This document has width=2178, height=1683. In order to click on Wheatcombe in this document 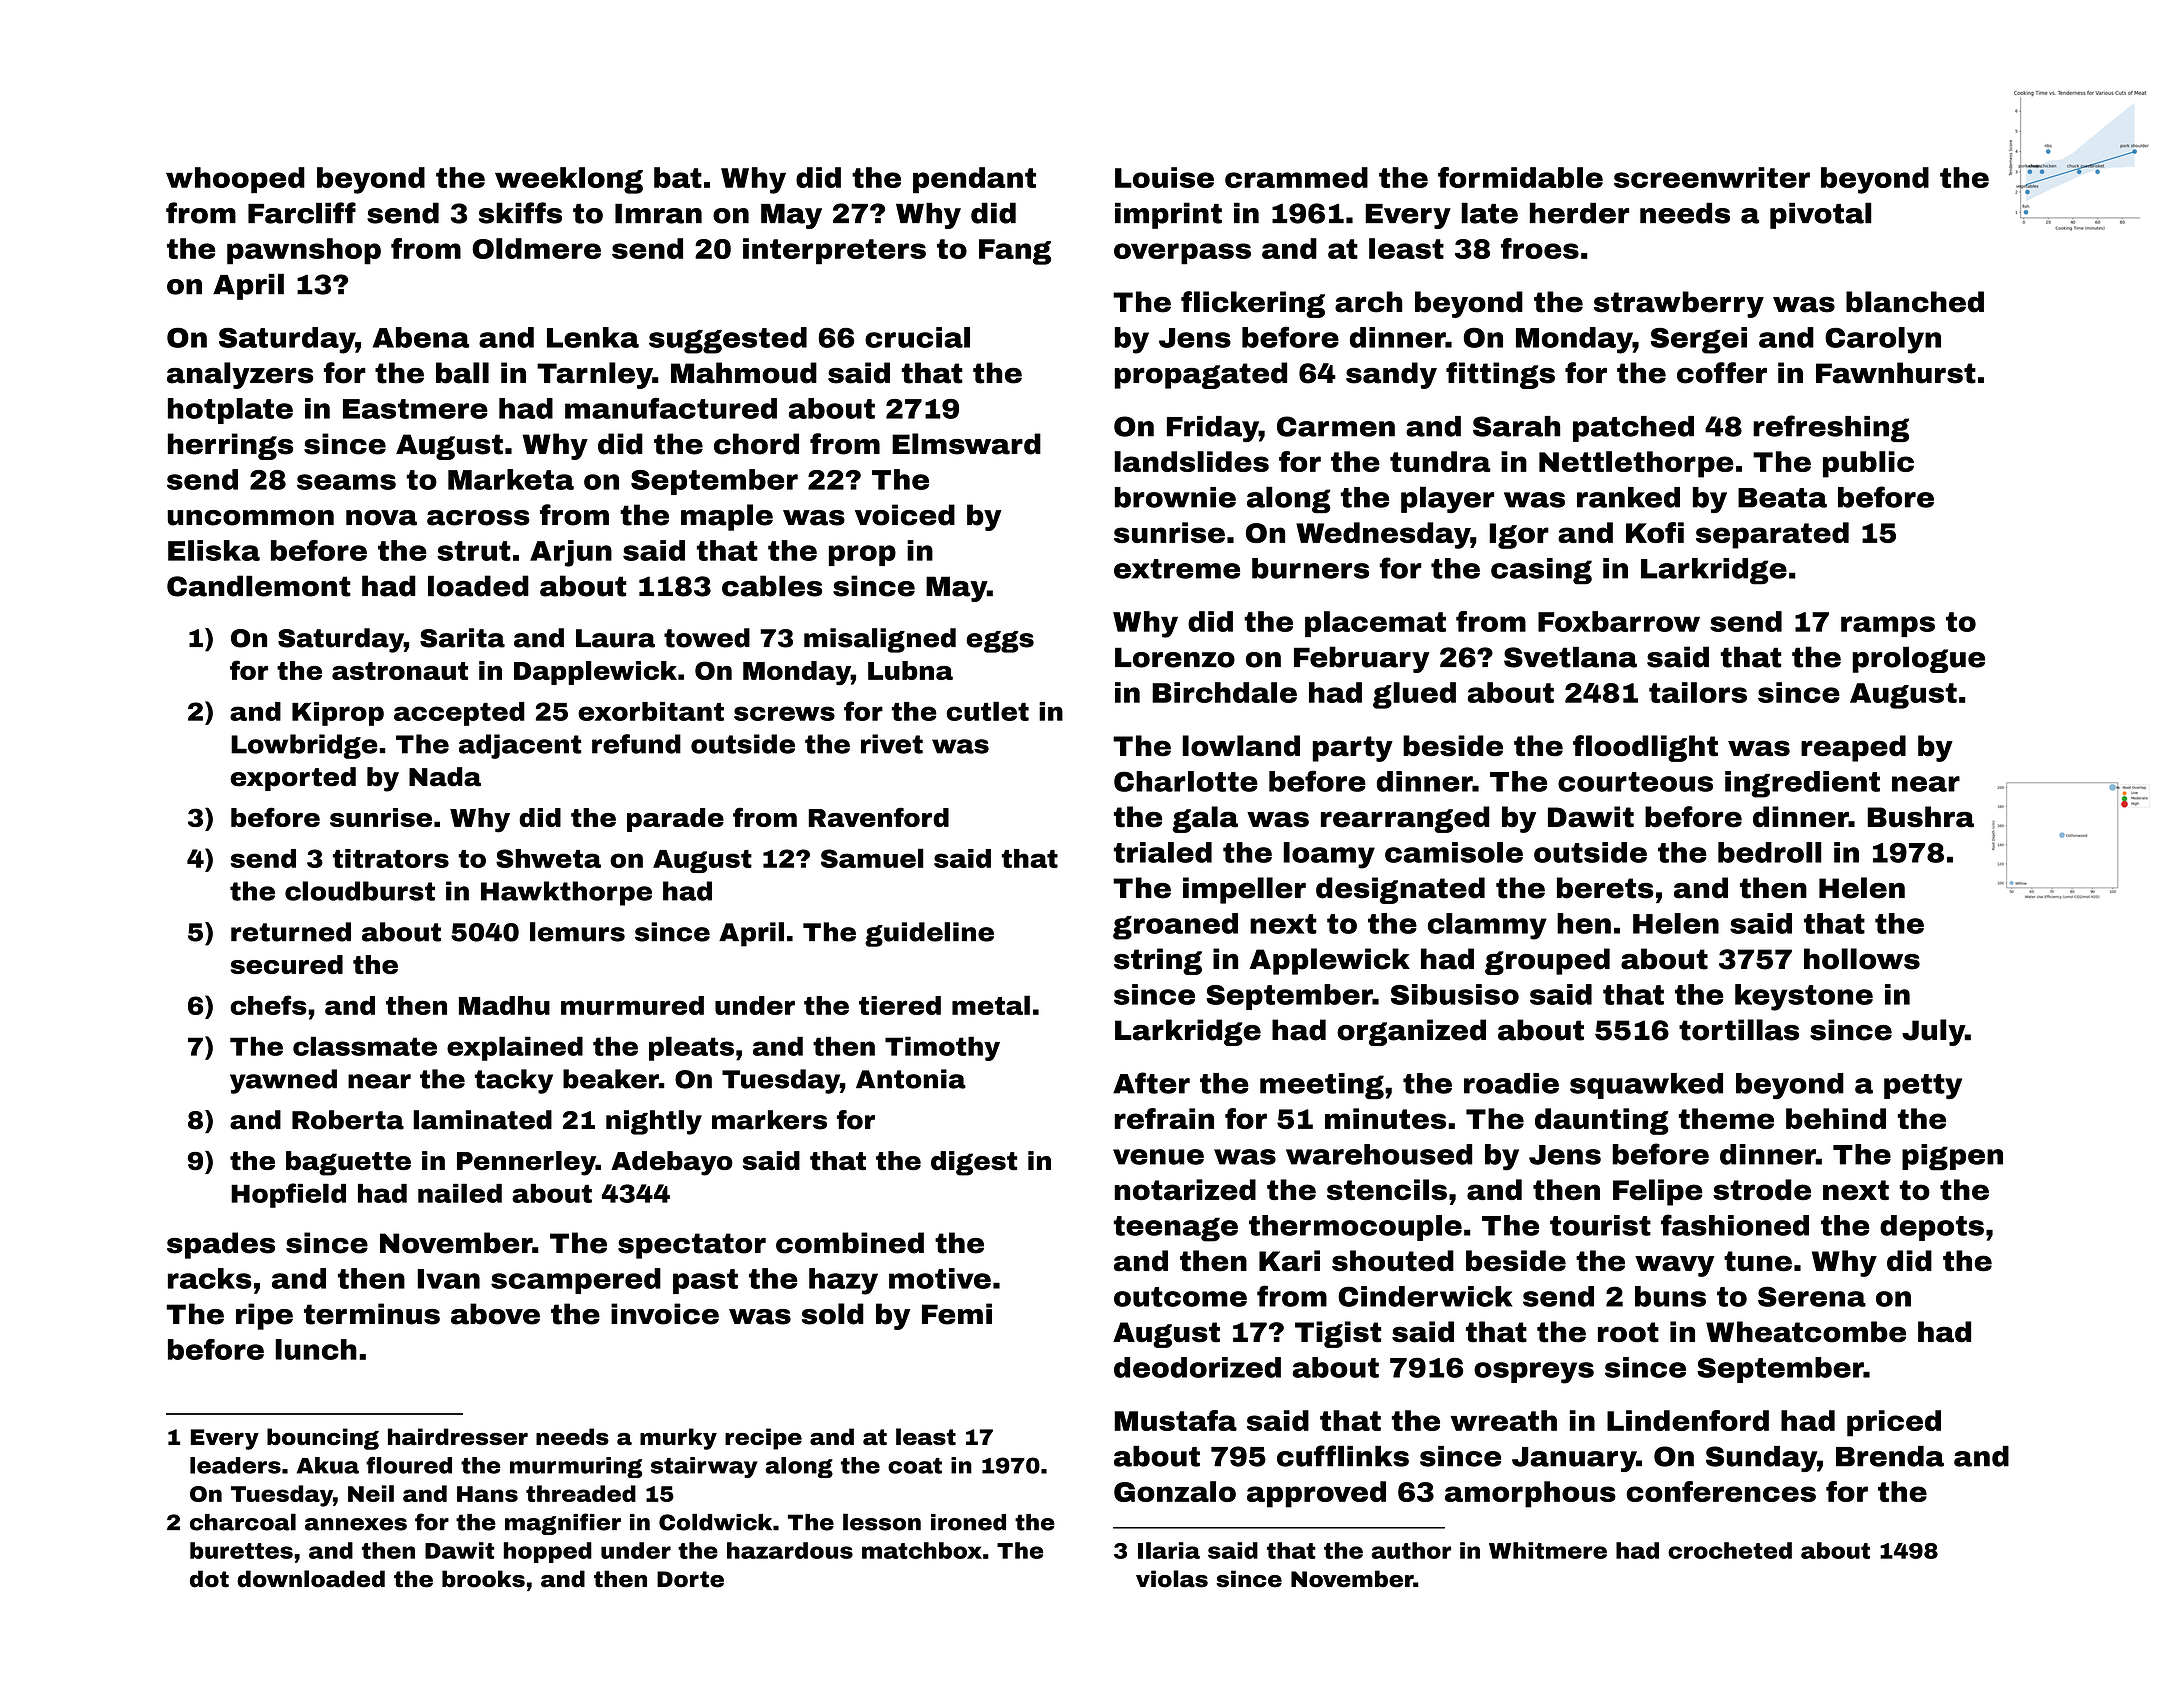, I will do `click(1806, 1332)`.
